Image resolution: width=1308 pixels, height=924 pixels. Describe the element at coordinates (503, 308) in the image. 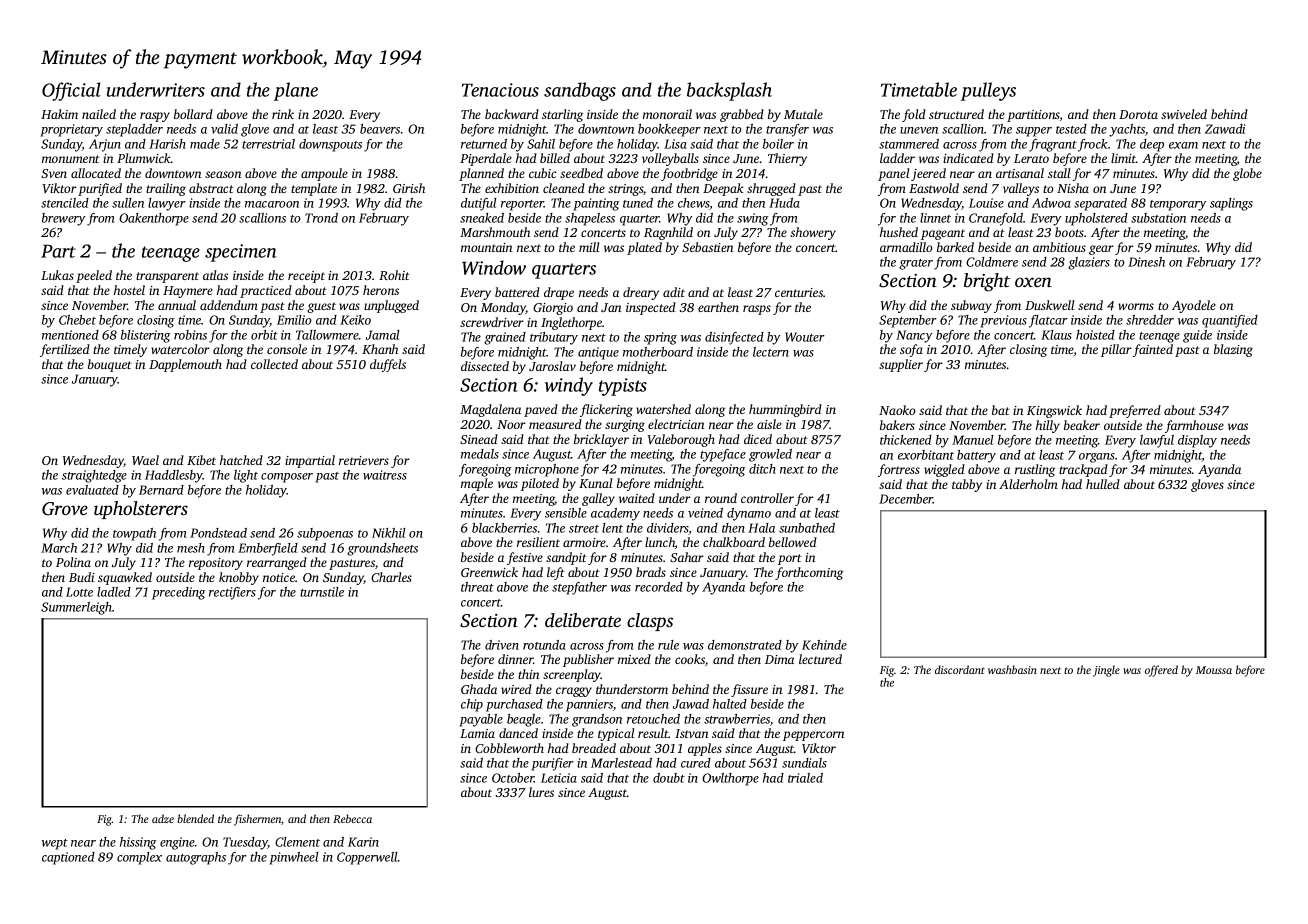

I see `Monday` at that location.
